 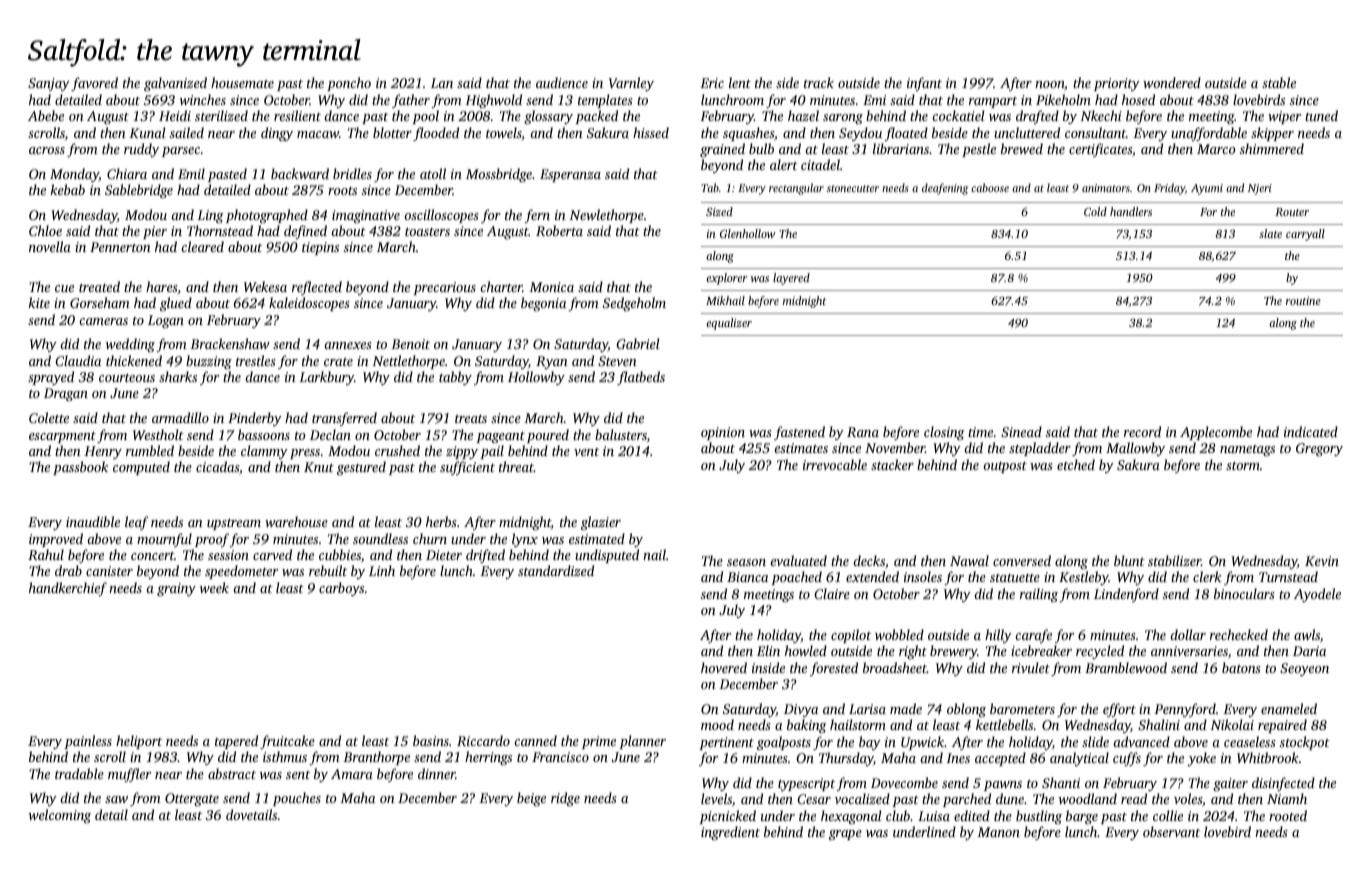 What do you see at coordinates (551, 287) in the page?
I see `Monica` at bounding box center [551, 287].
